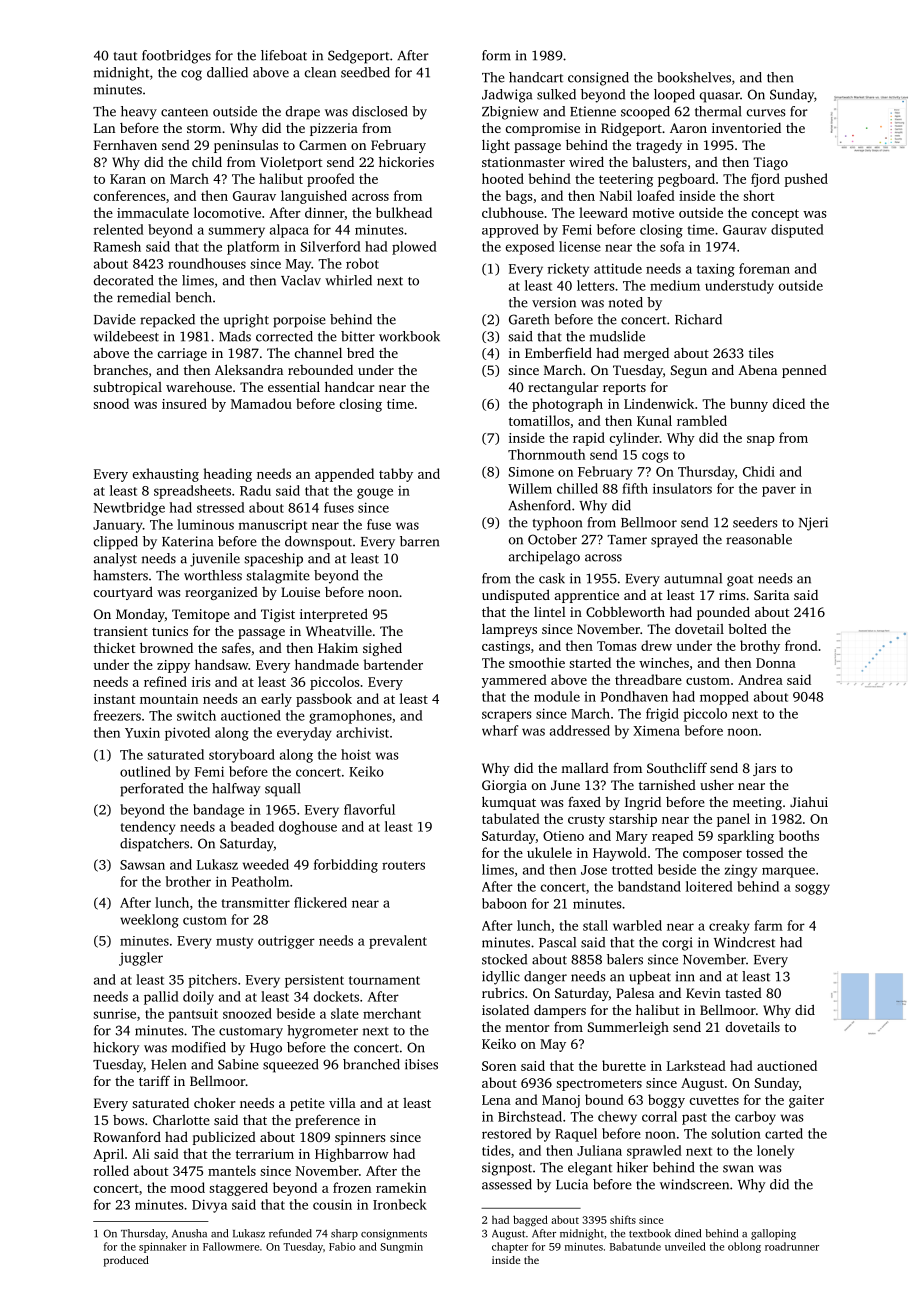 The width and height of the screenshot is (924, 1308). I want to click on Sungmin, so click(401, 1248).
